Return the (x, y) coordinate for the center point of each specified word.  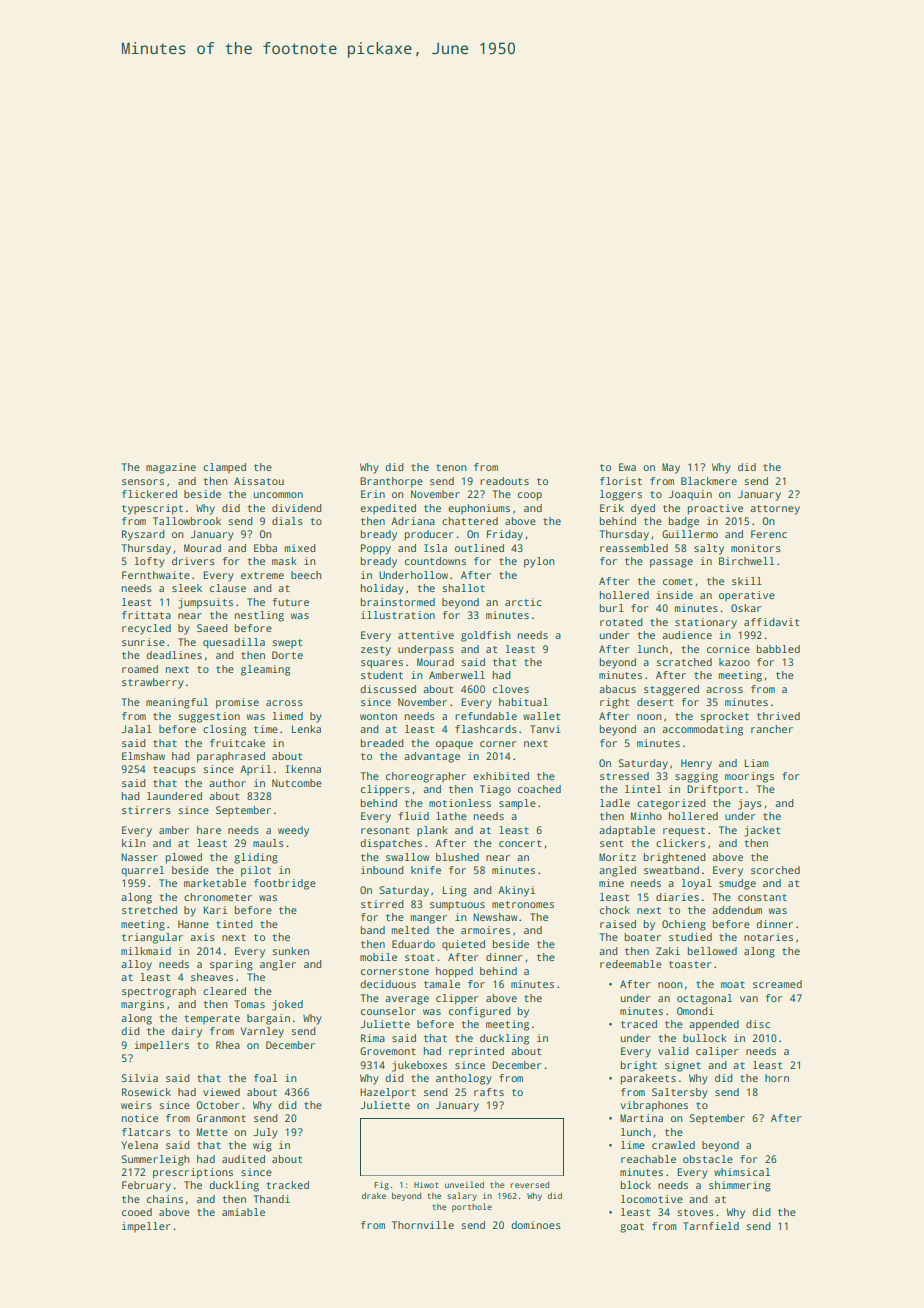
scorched (775, 870)
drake (374, 1195)
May (671, 468)
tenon (451, 467)
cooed (137, 1212)
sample (517, 804)
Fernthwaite (156, 575)
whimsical (742, 1172)
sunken (291, 951)
